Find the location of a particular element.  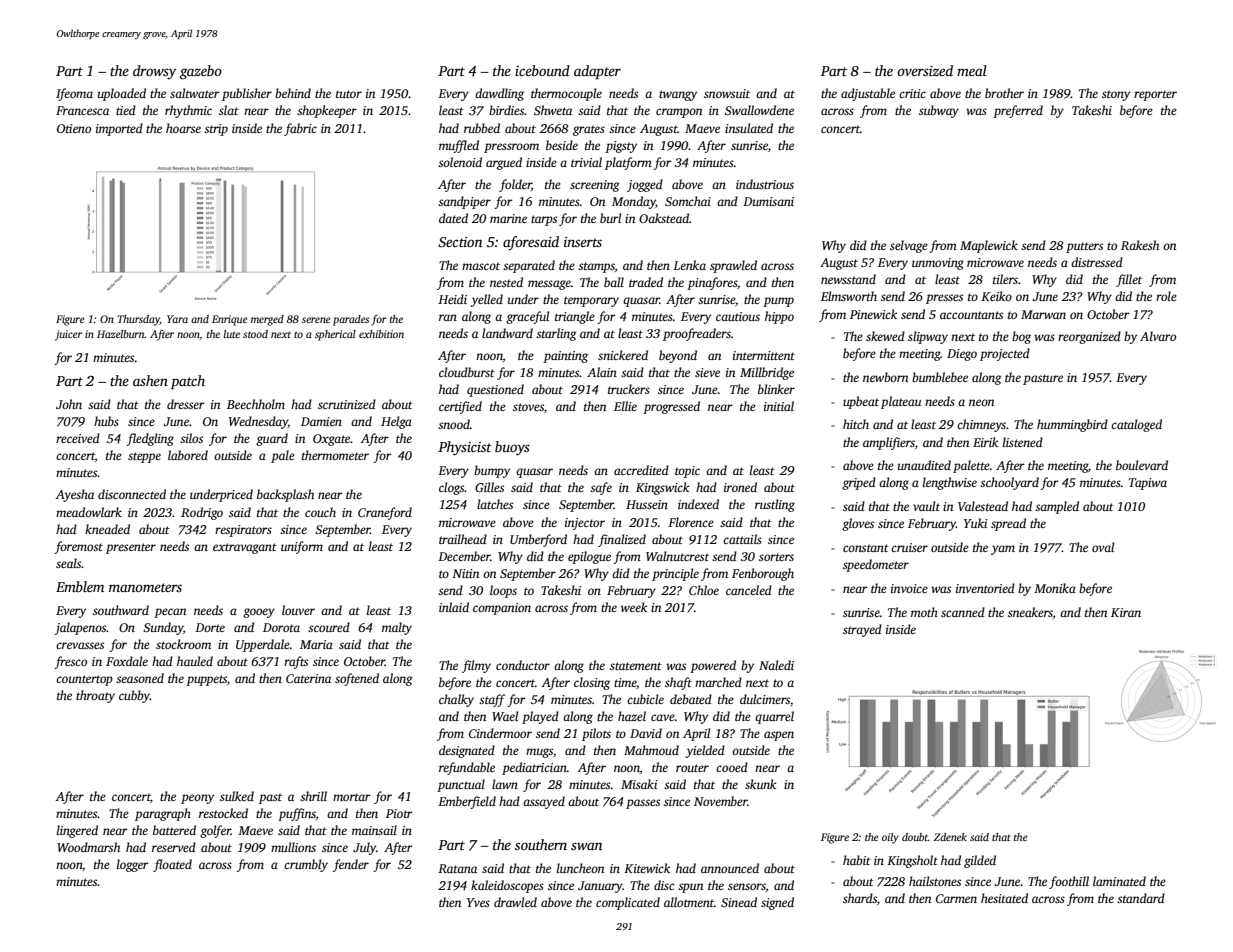

adapter is located at coordinates (597, 72).
